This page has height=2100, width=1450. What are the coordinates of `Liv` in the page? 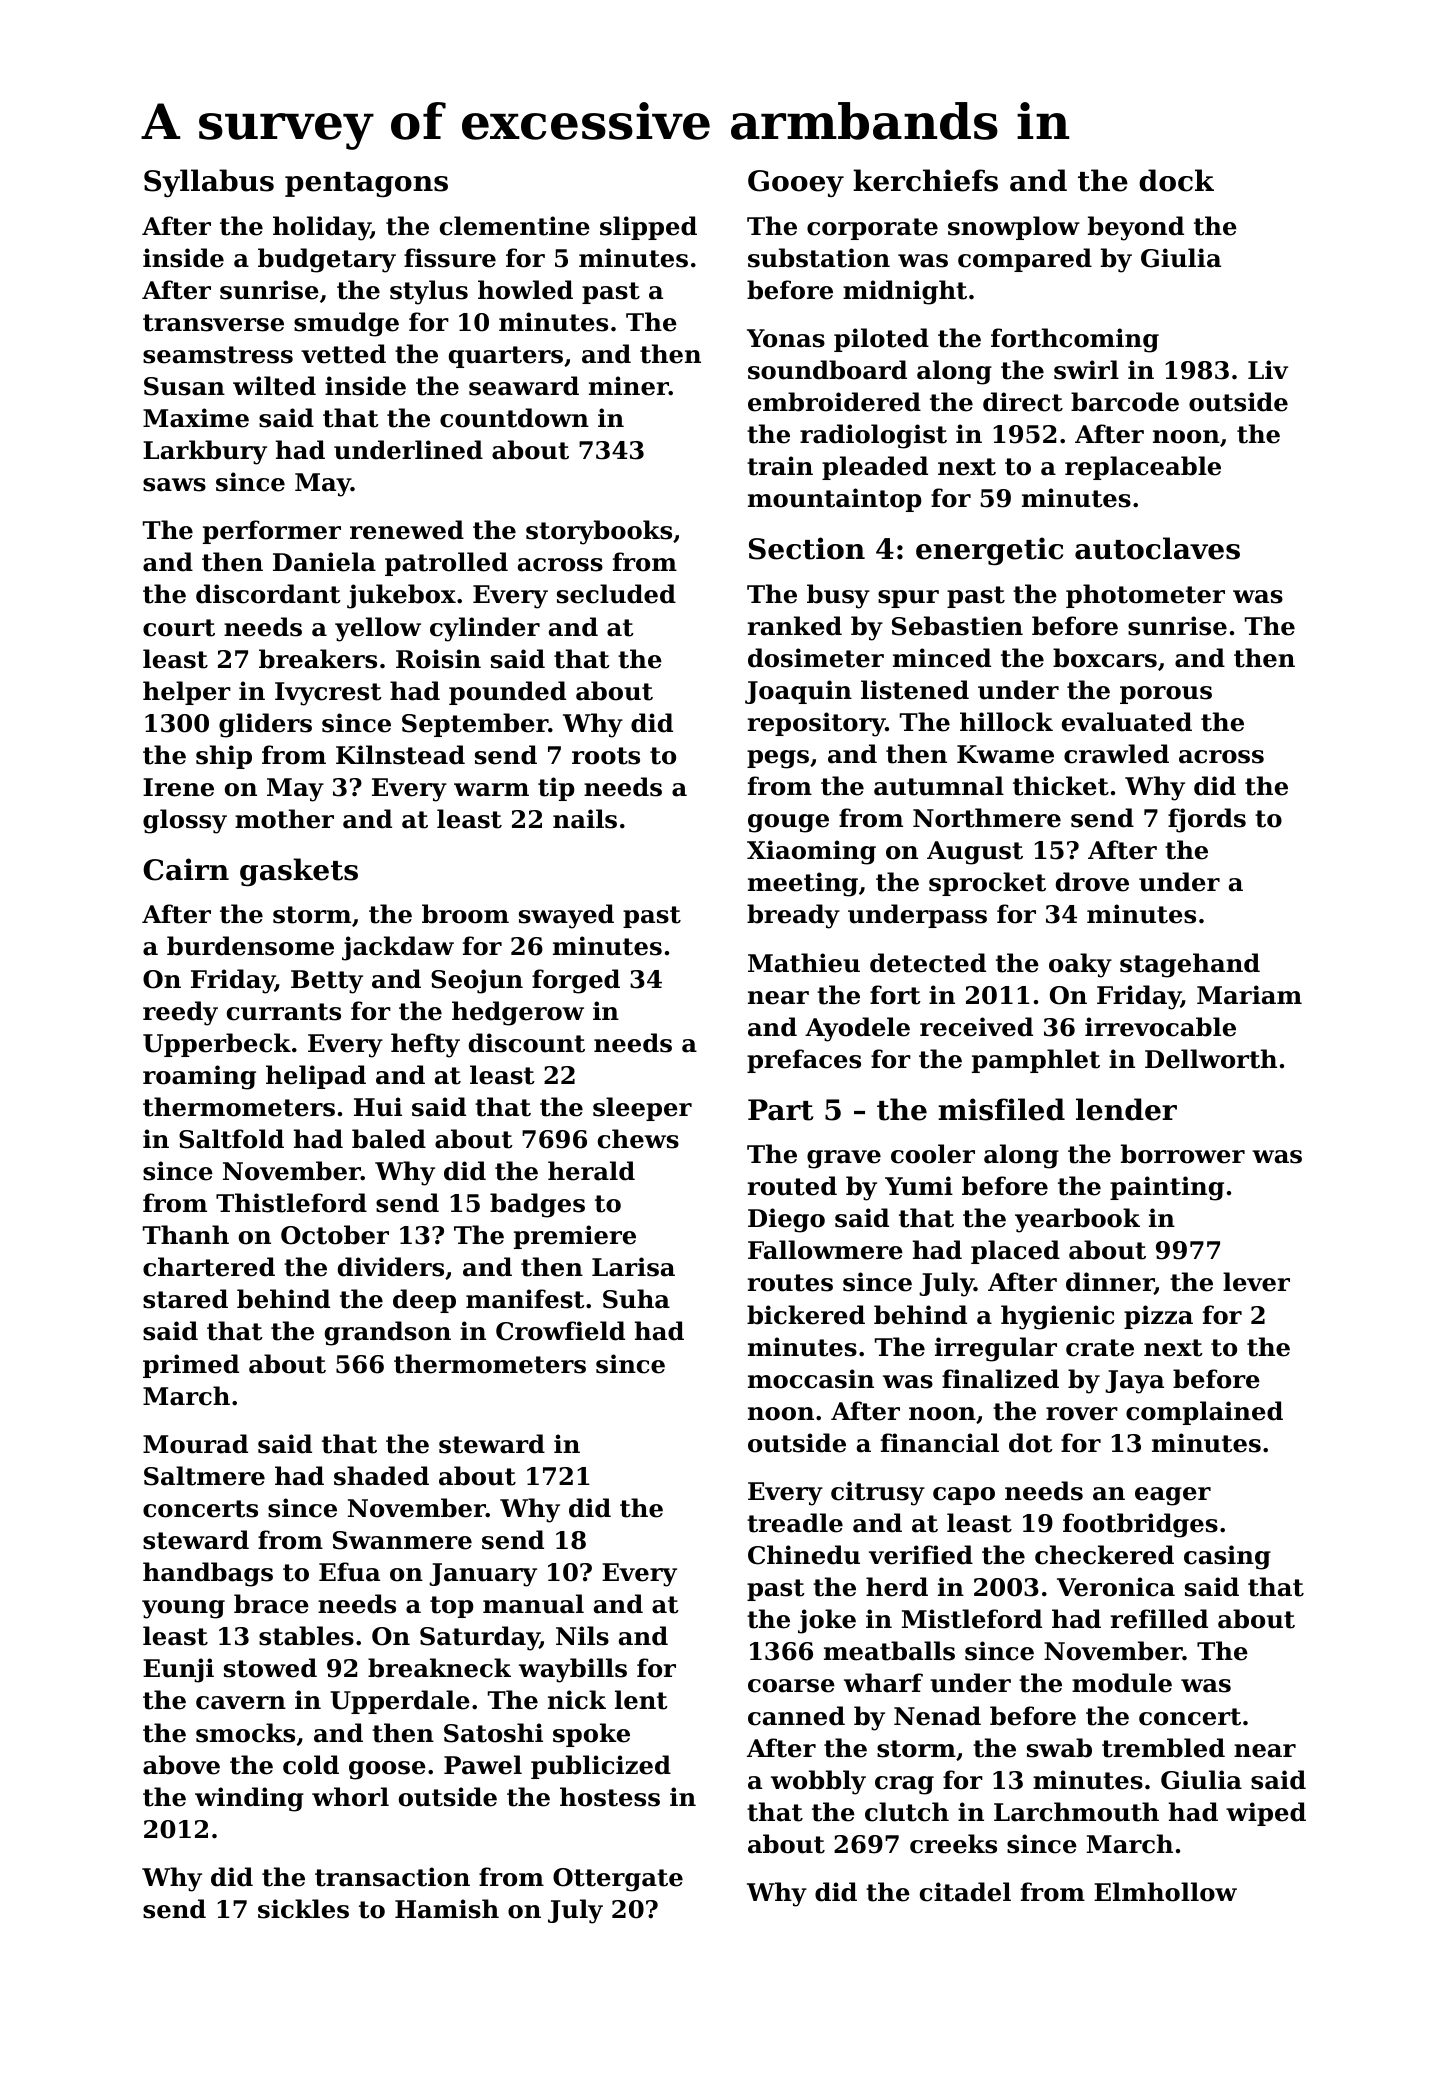 It's located at (1268, 369).
